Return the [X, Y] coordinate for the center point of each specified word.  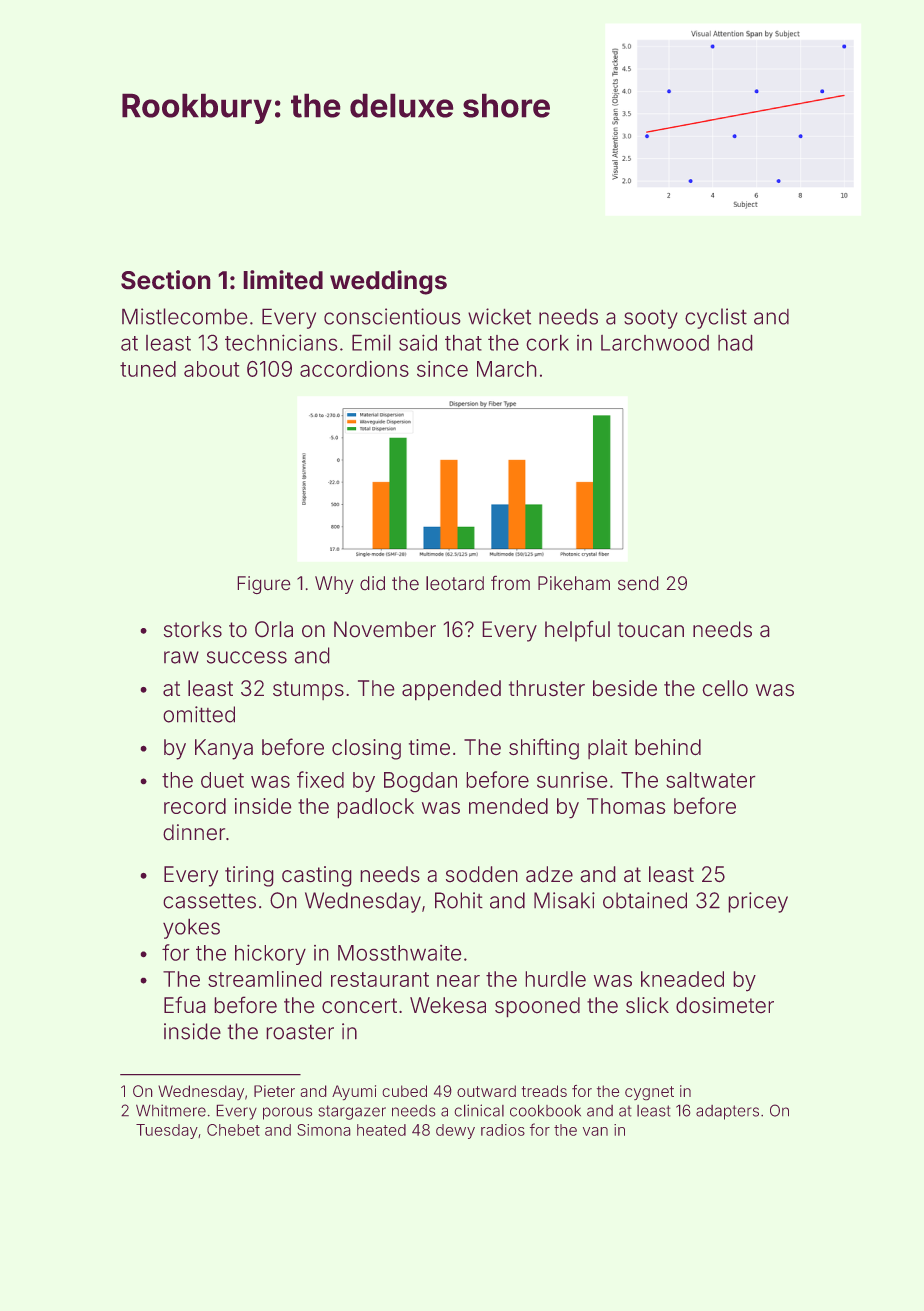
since [442, 369]
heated [381, 1130]
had [735, 343]
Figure [264, 585]
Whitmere [171, 1110]
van [595, 1131]
